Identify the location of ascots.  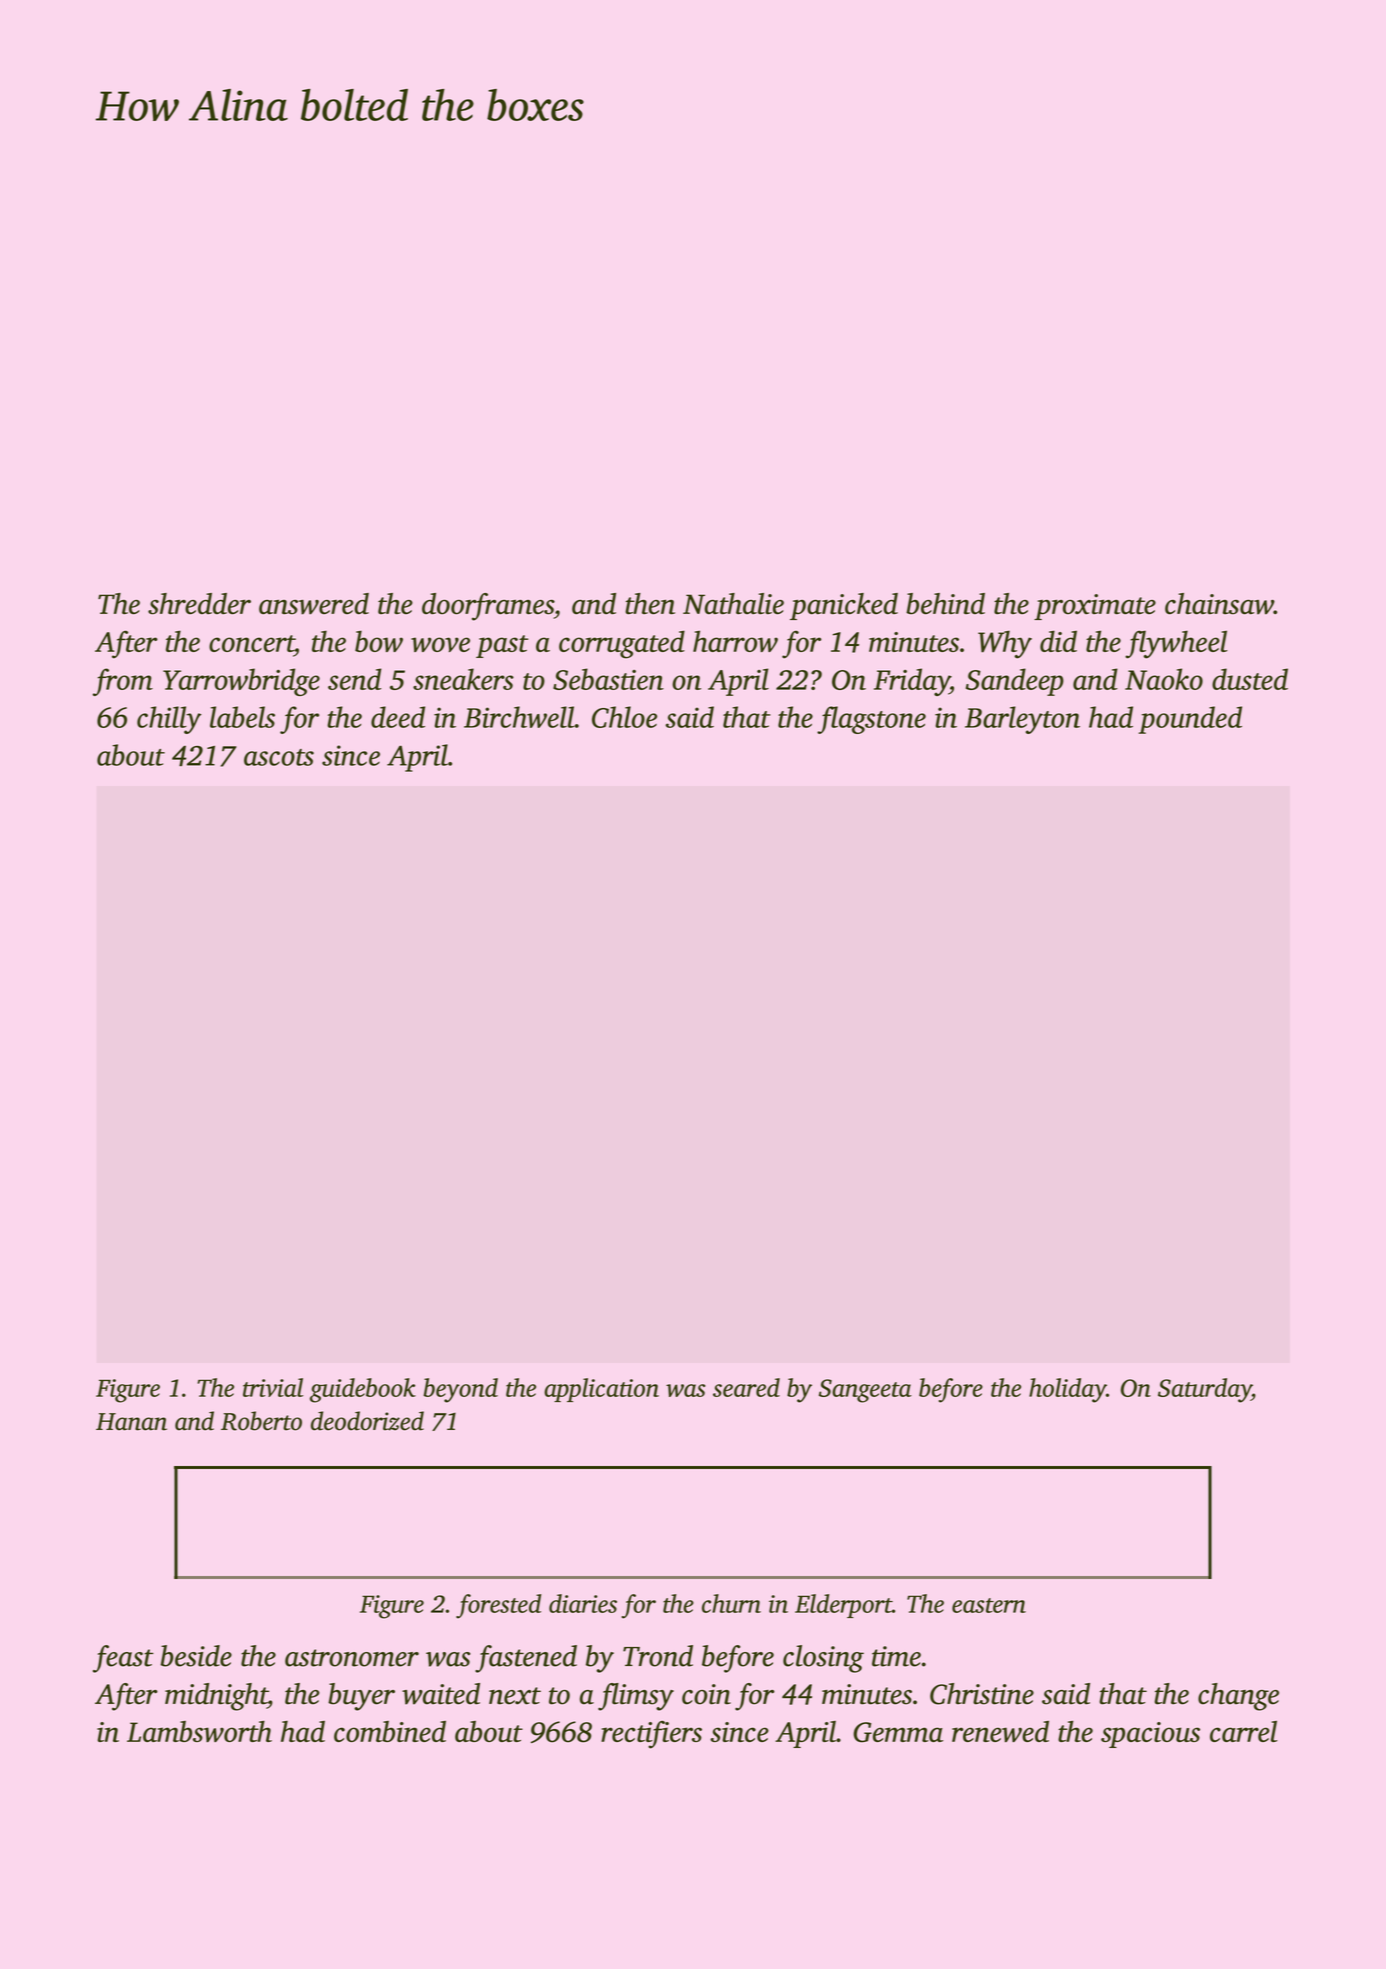
(279, 757).
